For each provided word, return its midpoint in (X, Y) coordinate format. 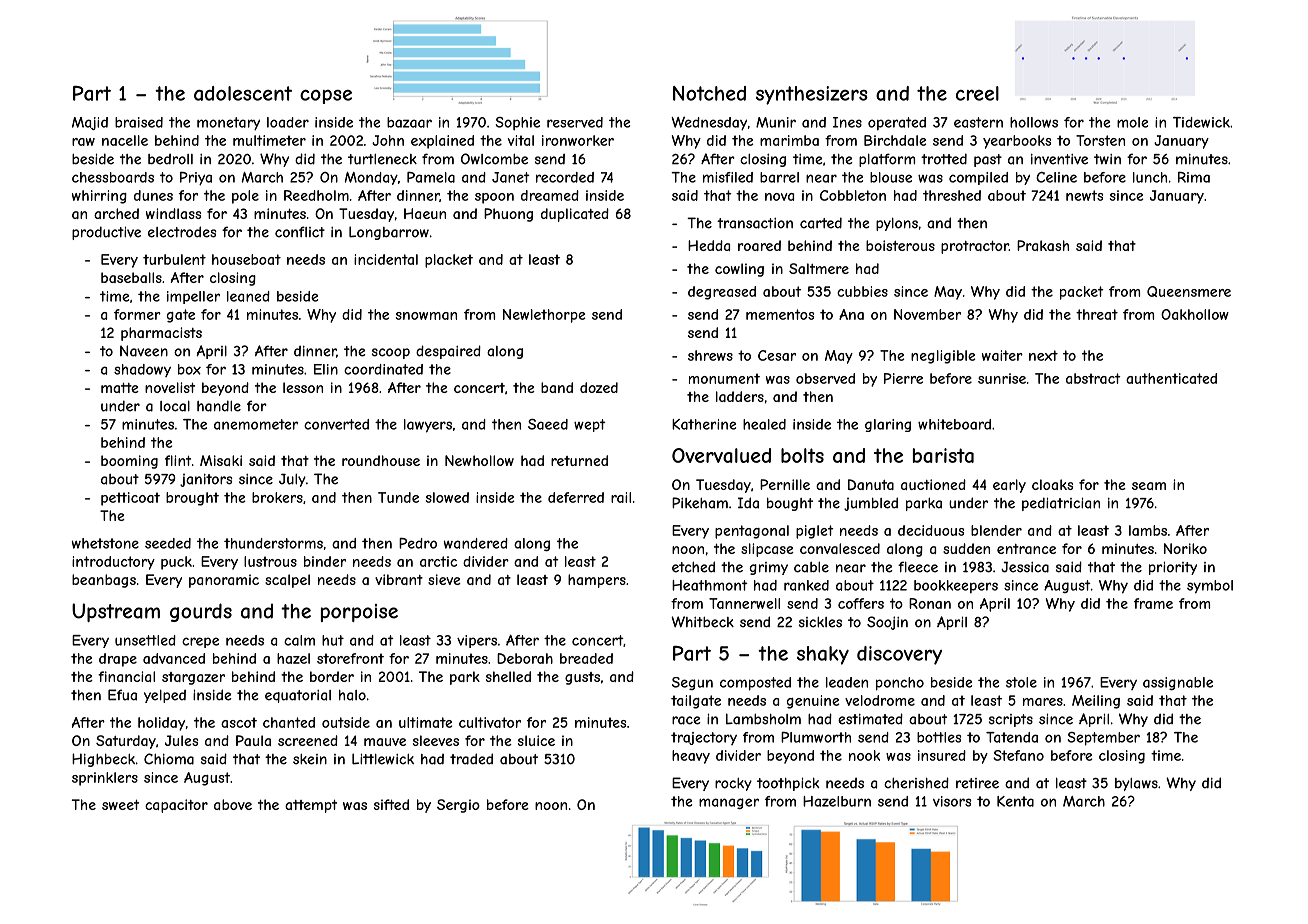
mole (1132, 122)
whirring (99, 197)
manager (729, 803)
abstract (1093, 378)
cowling (739, 270)
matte (120, 388)
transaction (755, 223)
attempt (311, 806)
